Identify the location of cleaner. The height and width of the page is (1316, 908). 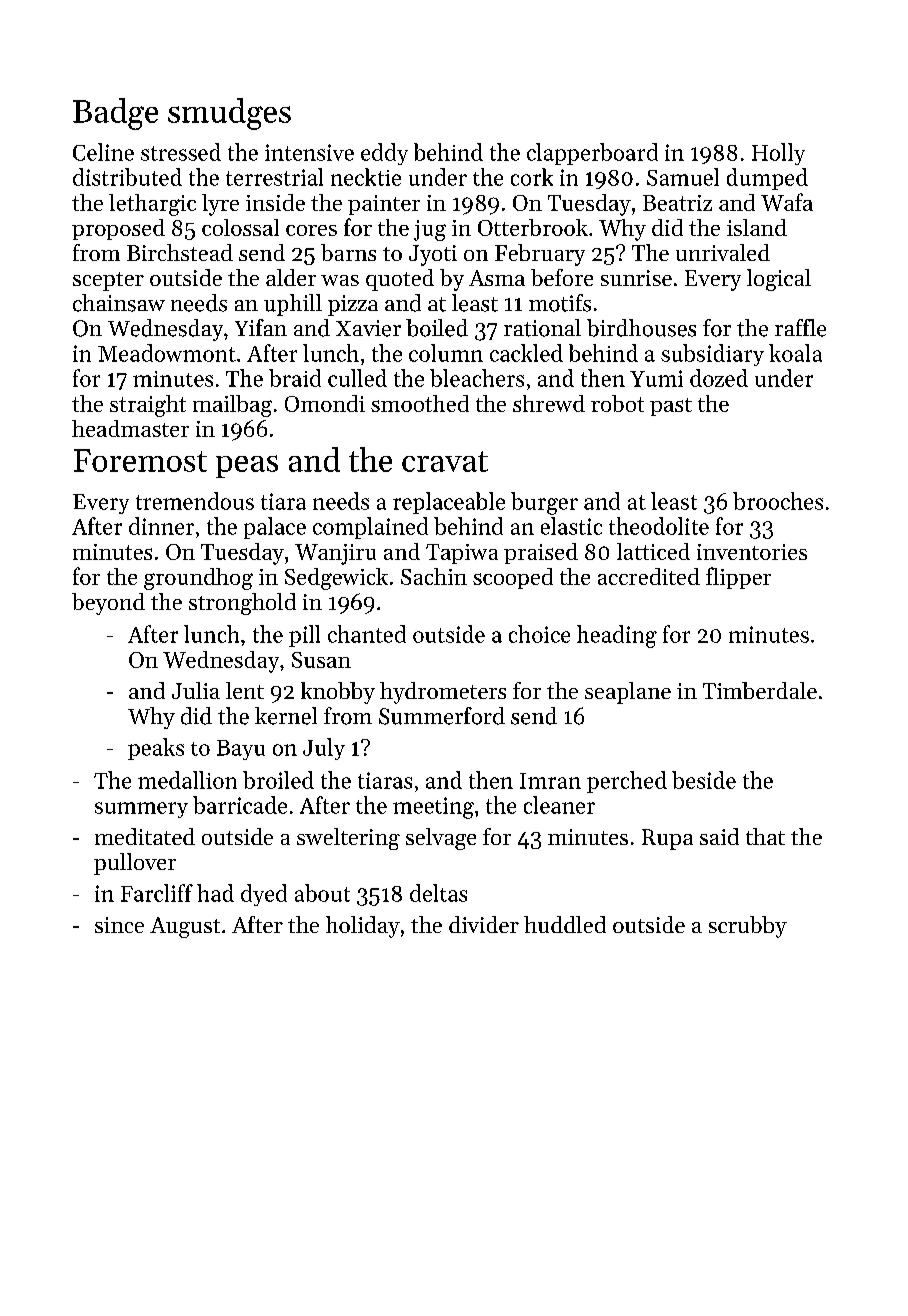
(559, 805).
